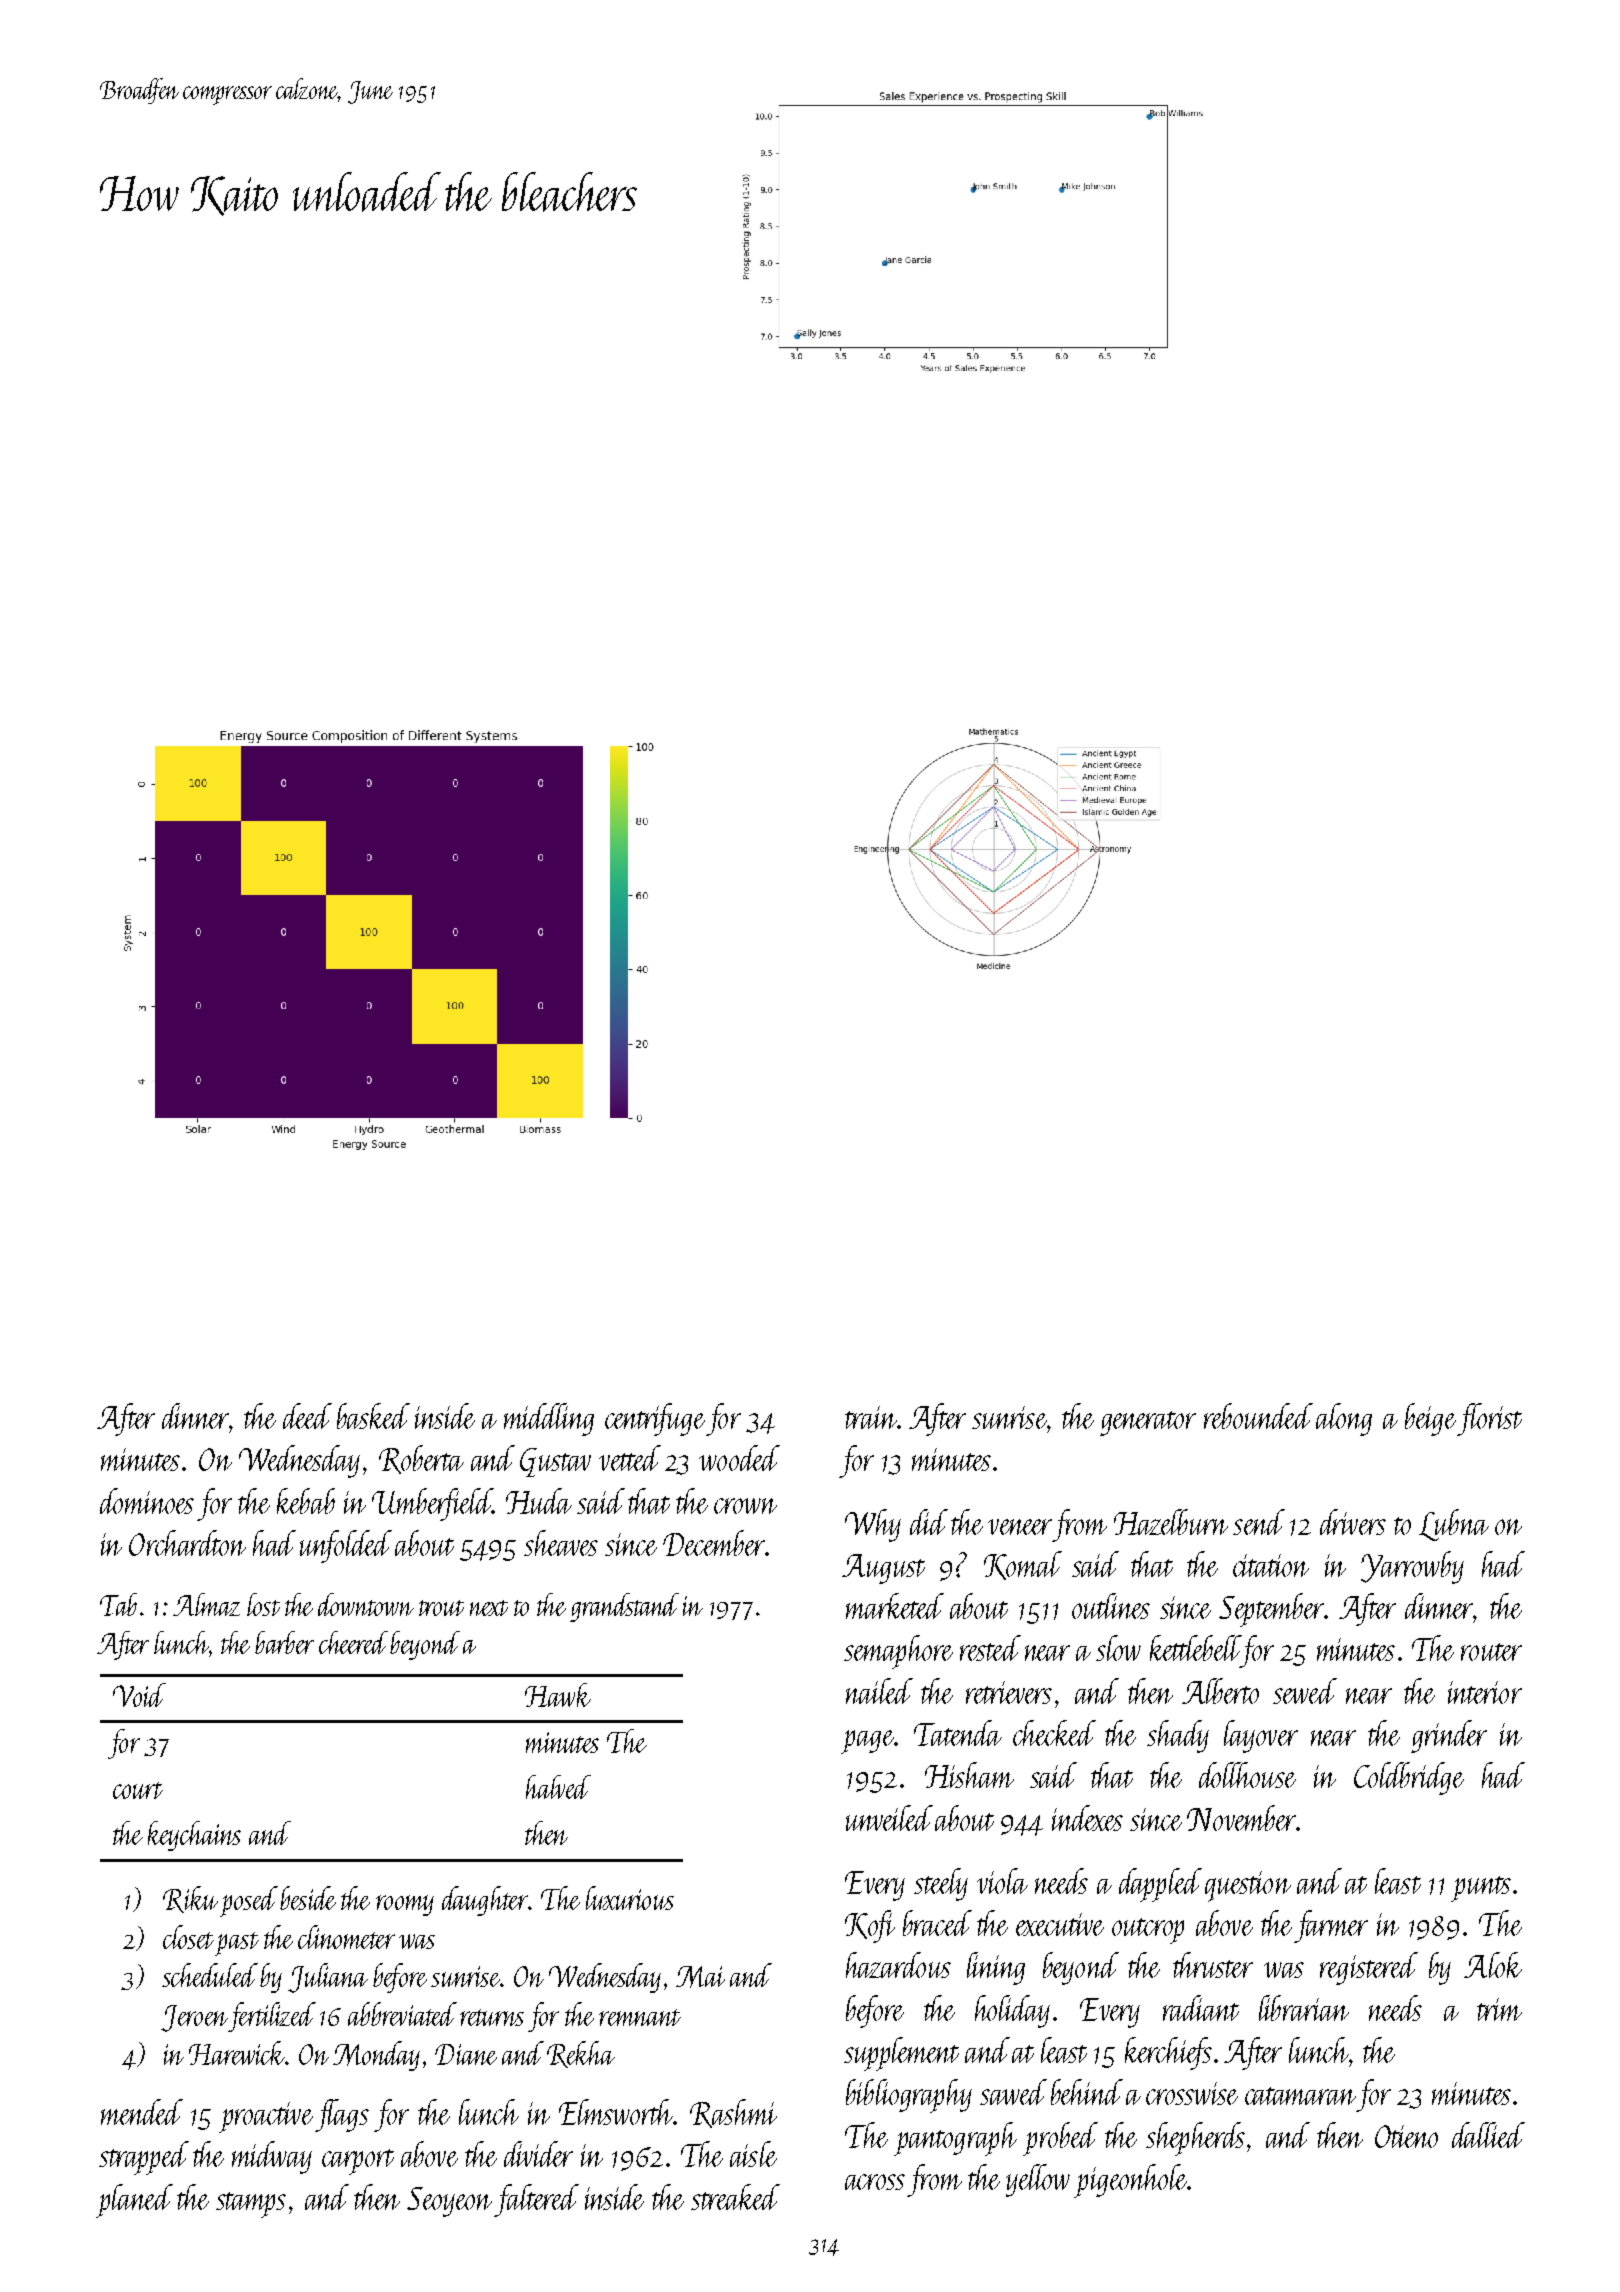  What do you see at coordinates (871, 1417) in the image?
I see `train` at bounding box center [871, 1417].
